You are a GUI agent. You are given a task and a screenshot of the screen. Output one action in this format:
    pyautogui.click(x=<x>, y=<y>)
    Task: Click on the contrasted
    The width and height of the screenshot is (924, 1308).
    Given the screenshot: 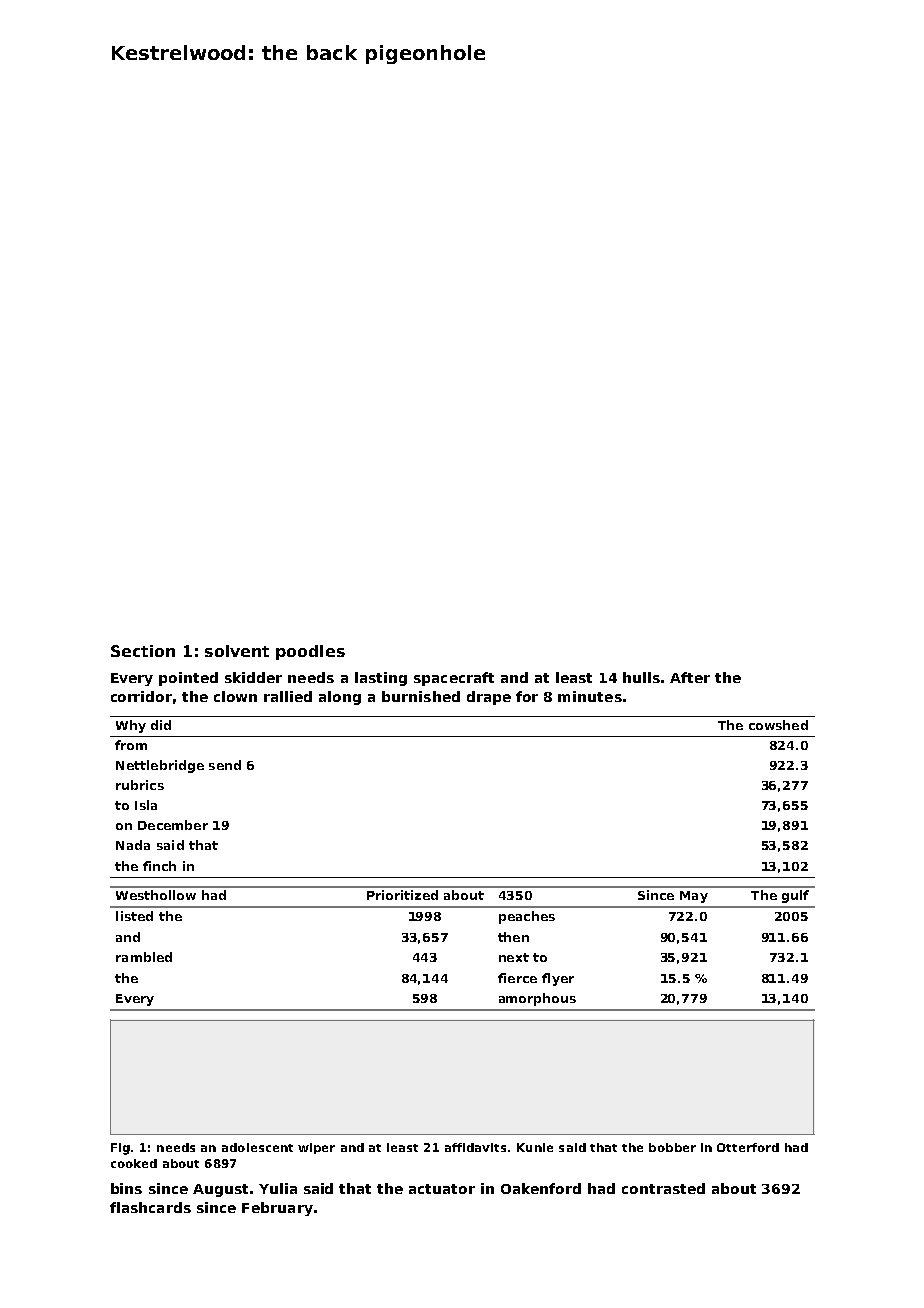 What is the action you would take?
    pyautogui.click(x=663, y=1188)
